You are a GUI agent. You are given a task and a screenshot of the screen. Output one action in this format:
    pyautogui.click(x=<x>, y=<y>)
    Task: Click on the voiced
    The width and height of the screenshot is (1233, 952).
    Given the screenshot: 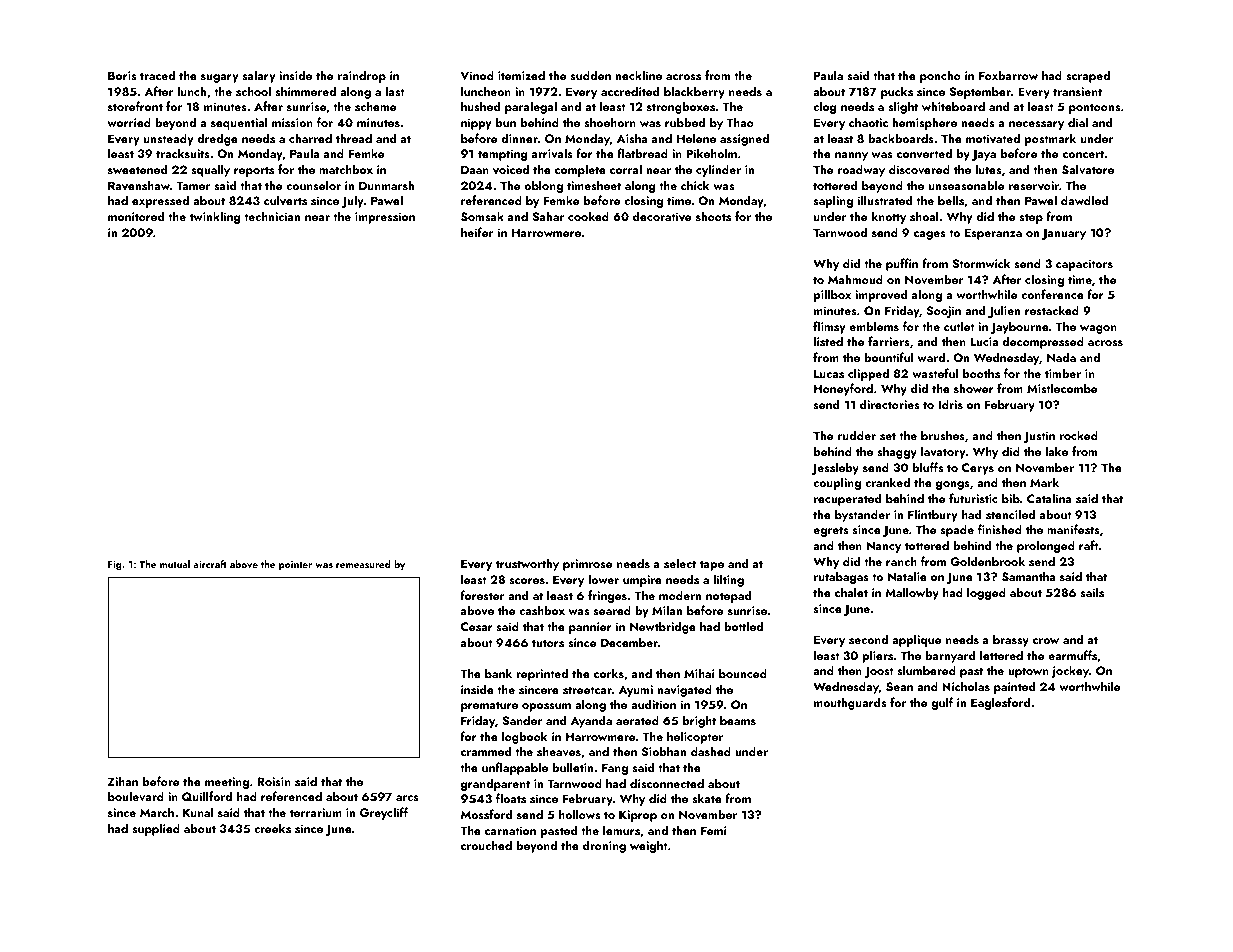 What is the action you would take?
    pyautogui.click(x=511, y=169)
